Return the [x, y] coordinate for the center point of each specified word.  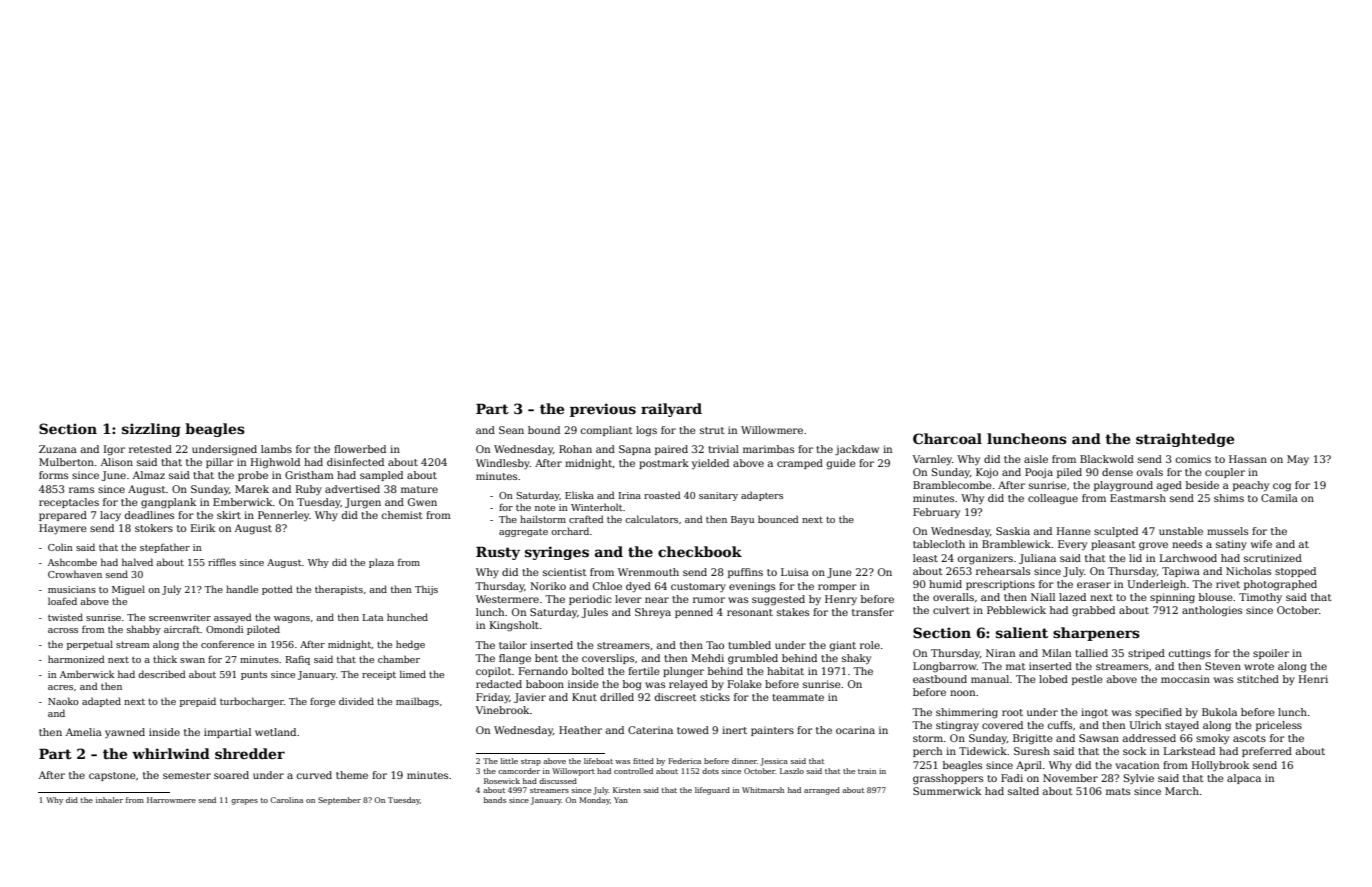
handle [242, 589]
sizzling [151, 430]
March [1182, 791]
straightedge [1185, 440]
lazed [1072, 597]
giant [843, 646]
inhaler [109, 800]
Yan [621, 800]
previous [603, 410]
